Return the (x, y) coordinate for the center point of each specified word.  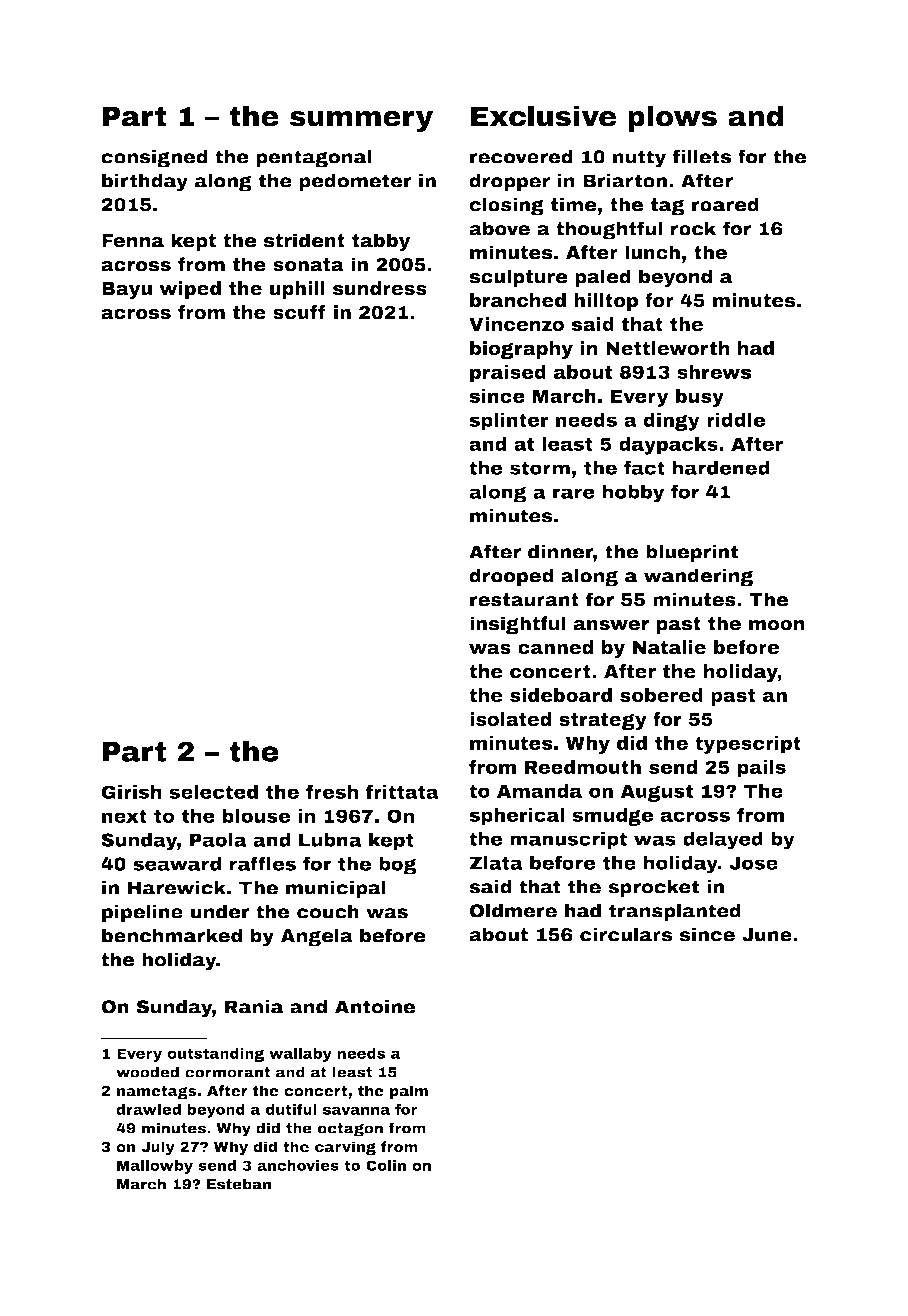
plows (672, 118)
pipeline (142, 913)
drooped (511, 577)
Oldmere (513, 910)
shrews (714, 372)
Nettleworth (668, 348)
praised (508, 374)
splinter (509, 422)
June (767, 935)
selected (213, 792)
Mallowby (155, 1167)
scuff (299, 312)
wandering (698, 577)
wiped (190, 290)
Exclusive (543, 116)
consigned (154, 158)
